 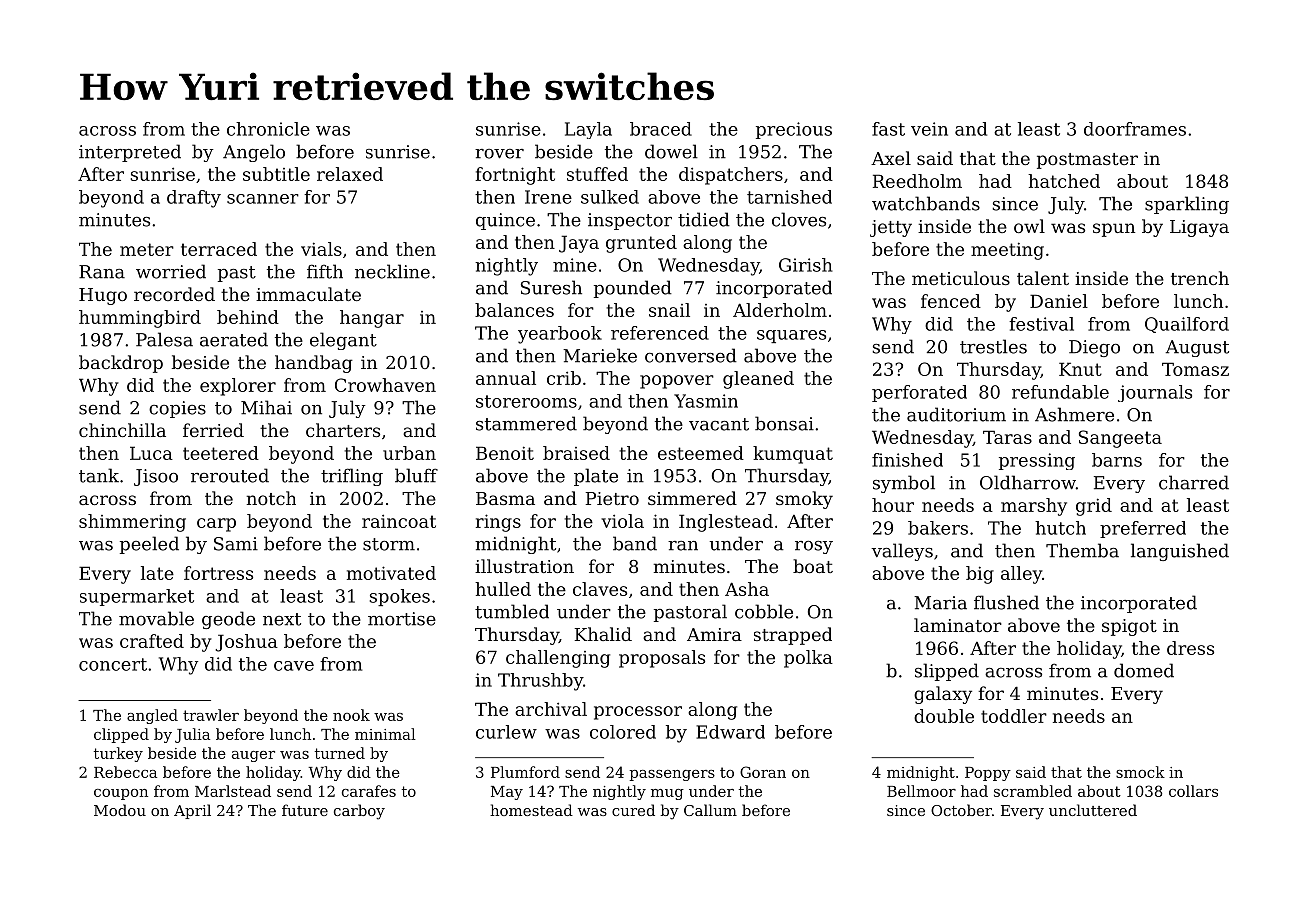 What do you see at coordinates (993, 346) in the screenshot?
I see `trestles` at bounding box center [993, 346].
